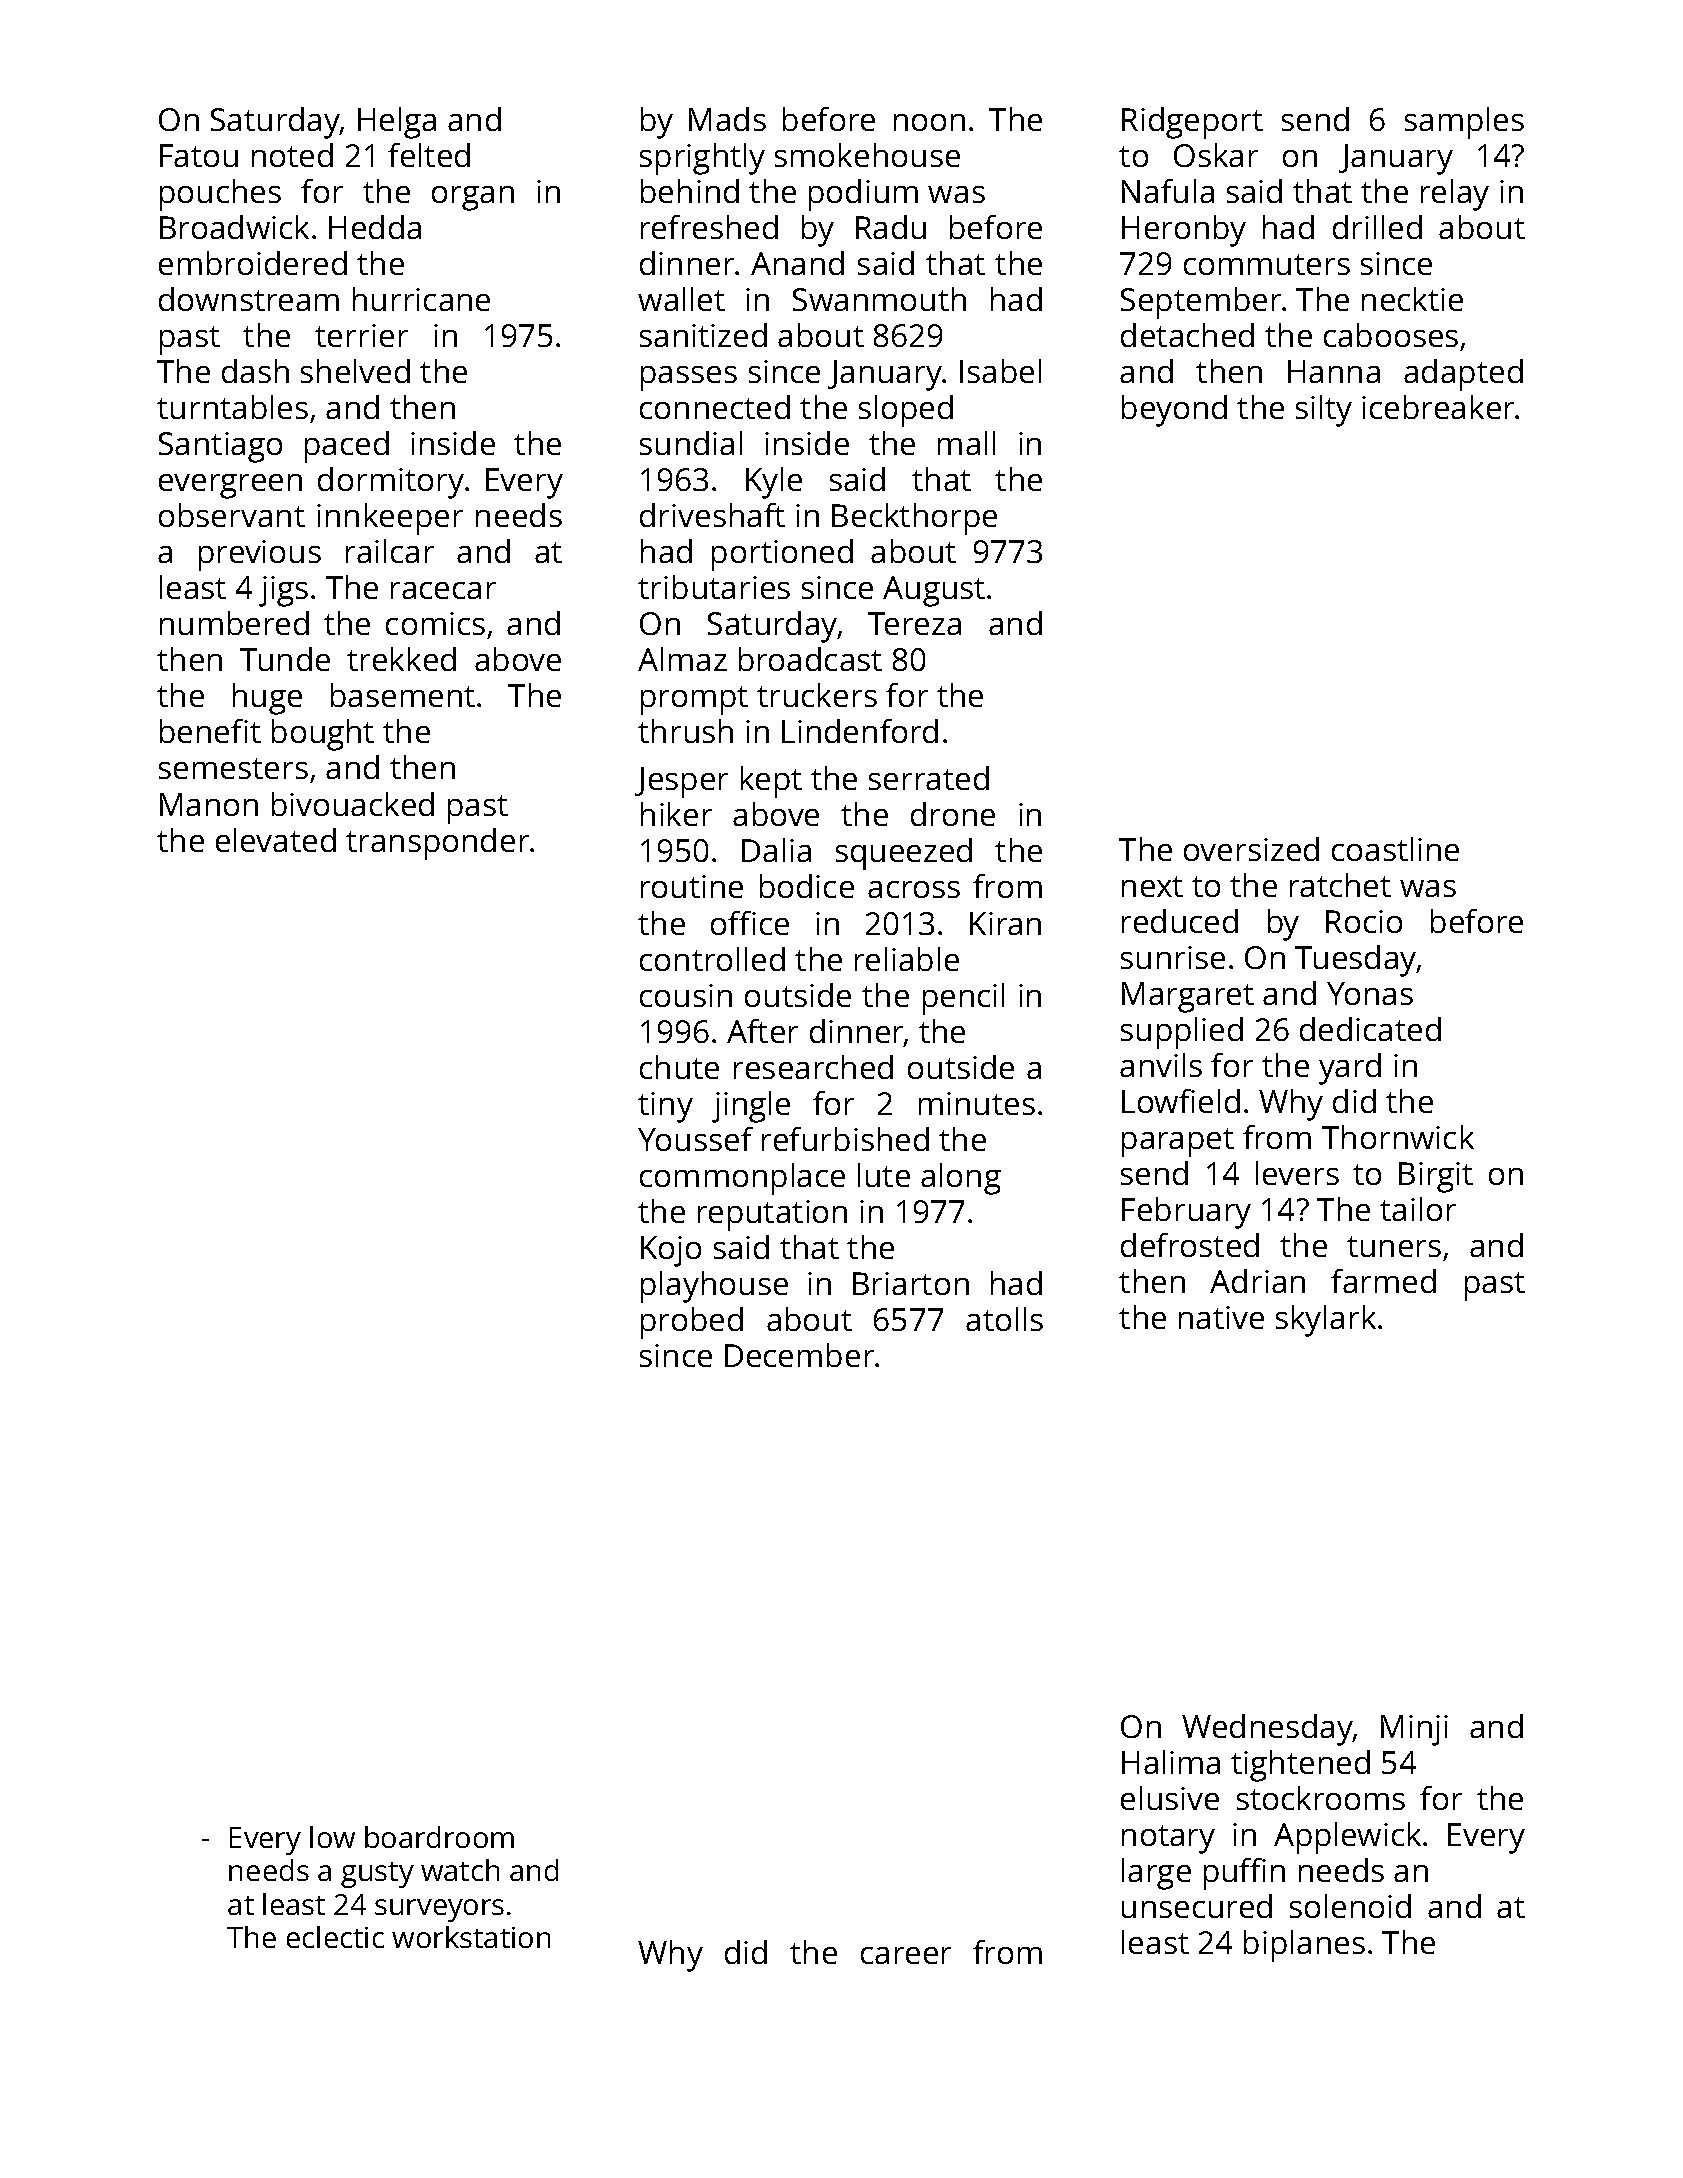 This page has width=1683, height=2178. I want to click on career, so click(906, 1955).
